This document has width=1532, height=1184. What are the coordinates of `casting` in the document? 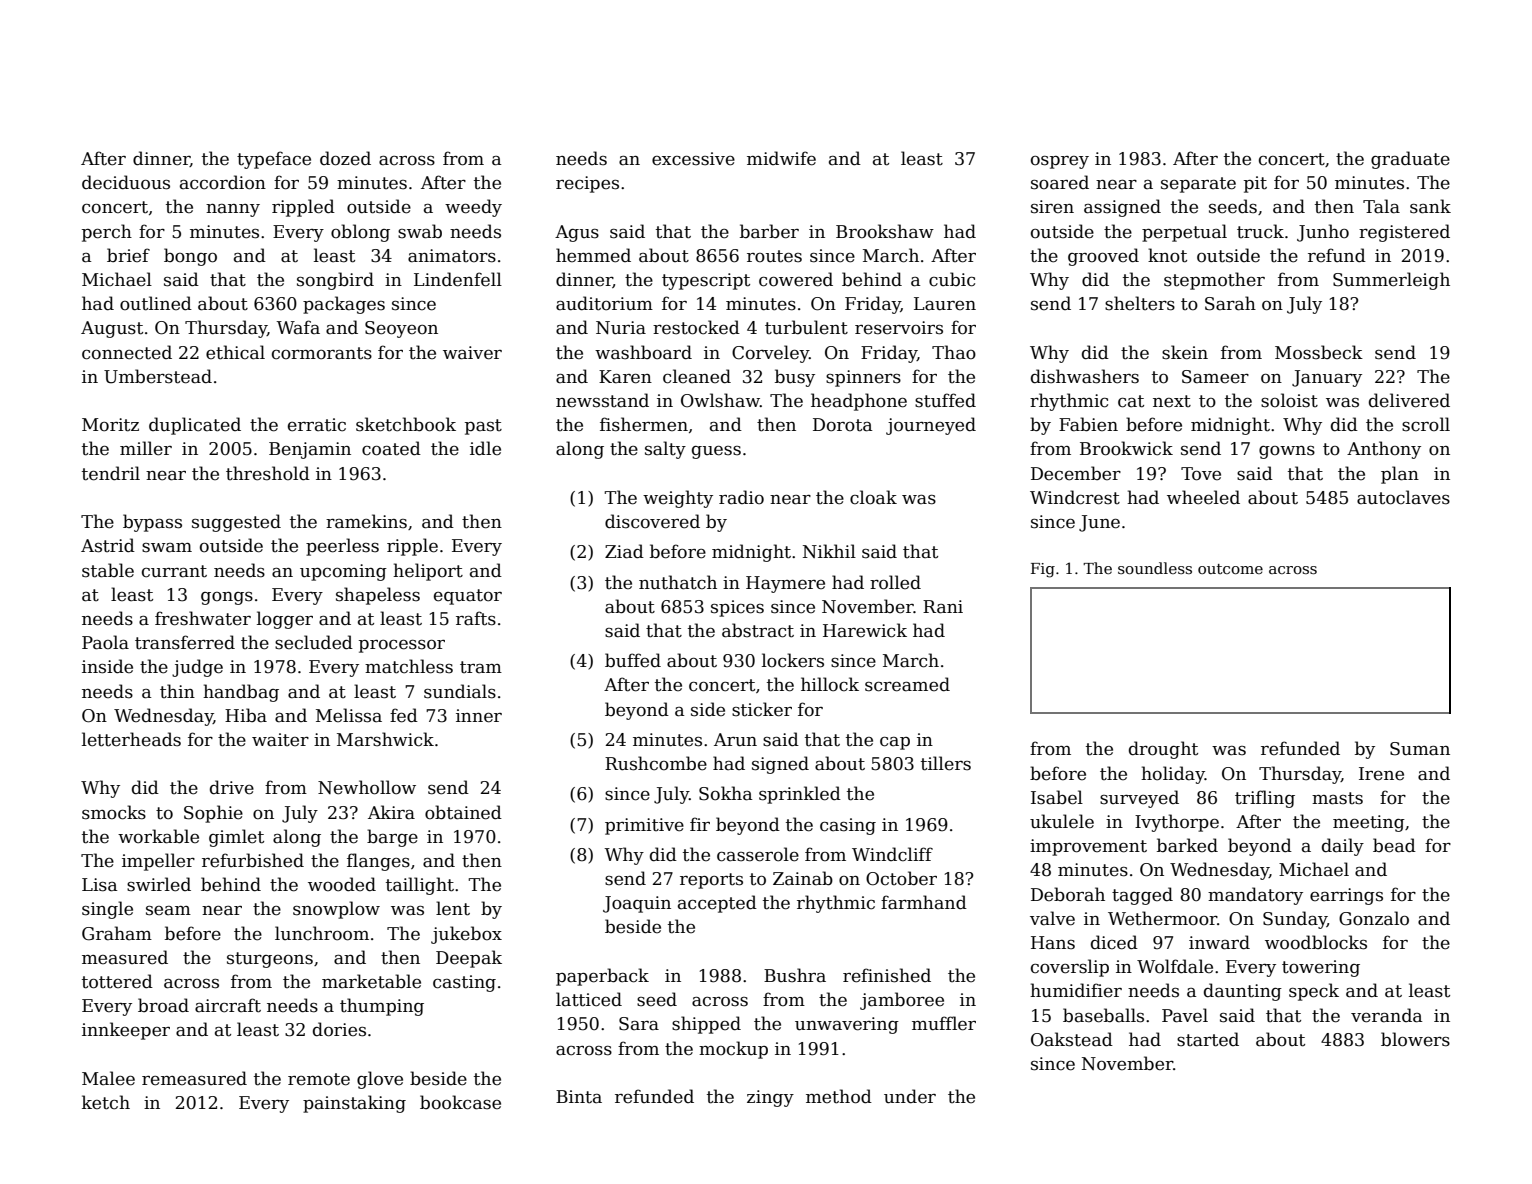 It's located at (464, 983).
